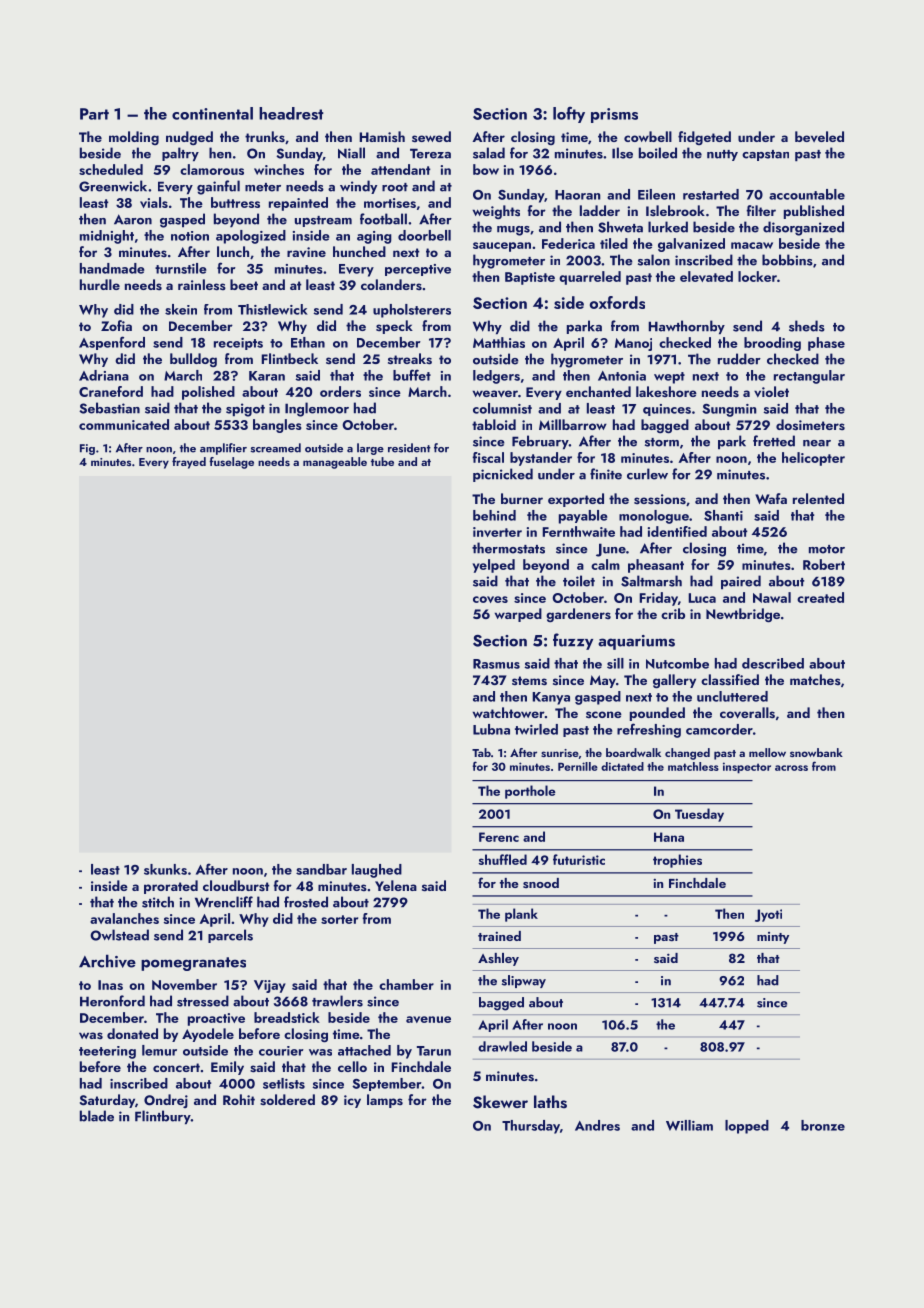 Image resolution: width=924 pixels, height=1308 pixels. What do you see at coordinates (579, 859) in the screenshot?
I see `futuristic` at bounding box center [579, 859].
